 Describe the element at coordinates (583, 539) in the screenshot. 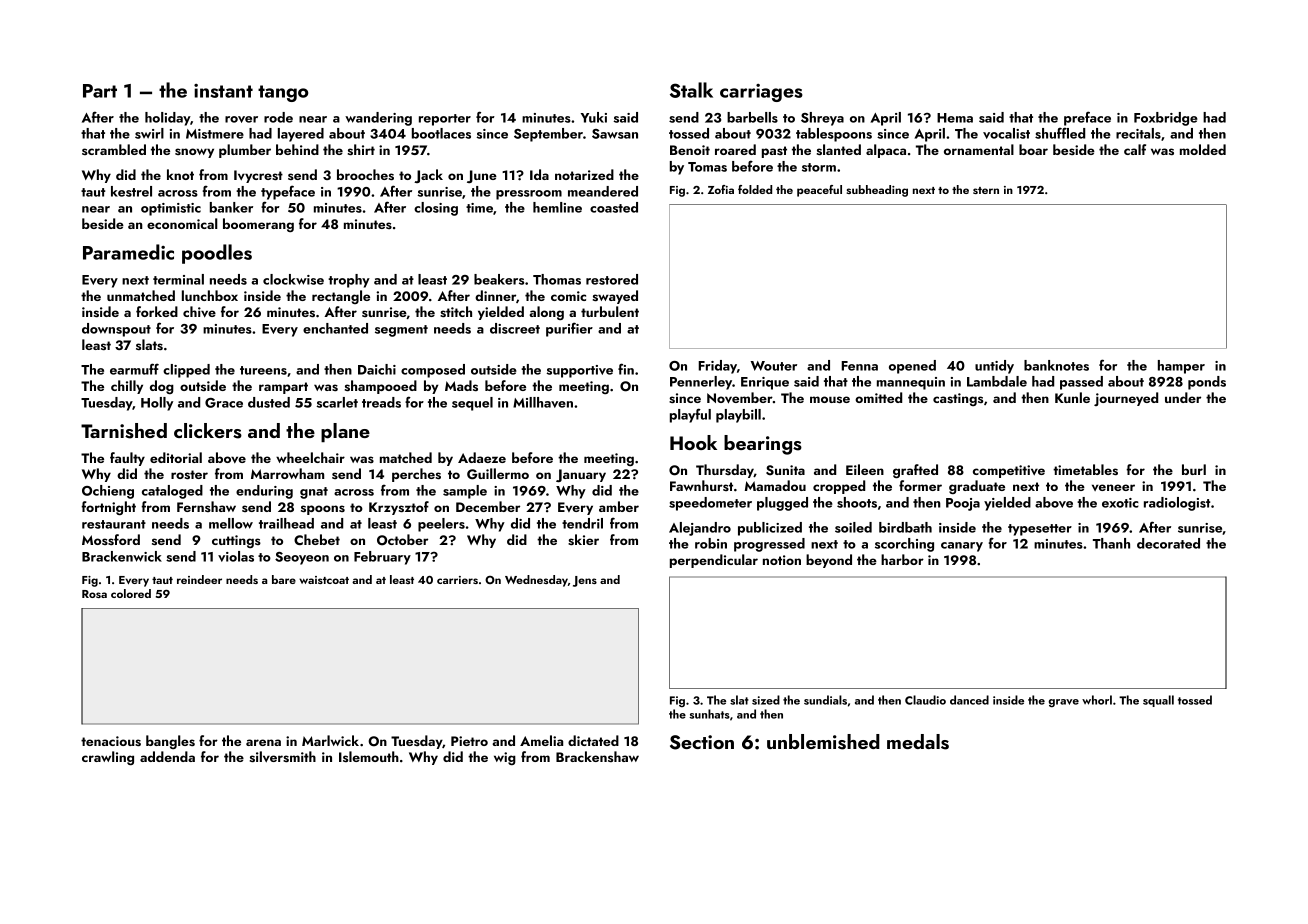

I see `skier` at that location.
